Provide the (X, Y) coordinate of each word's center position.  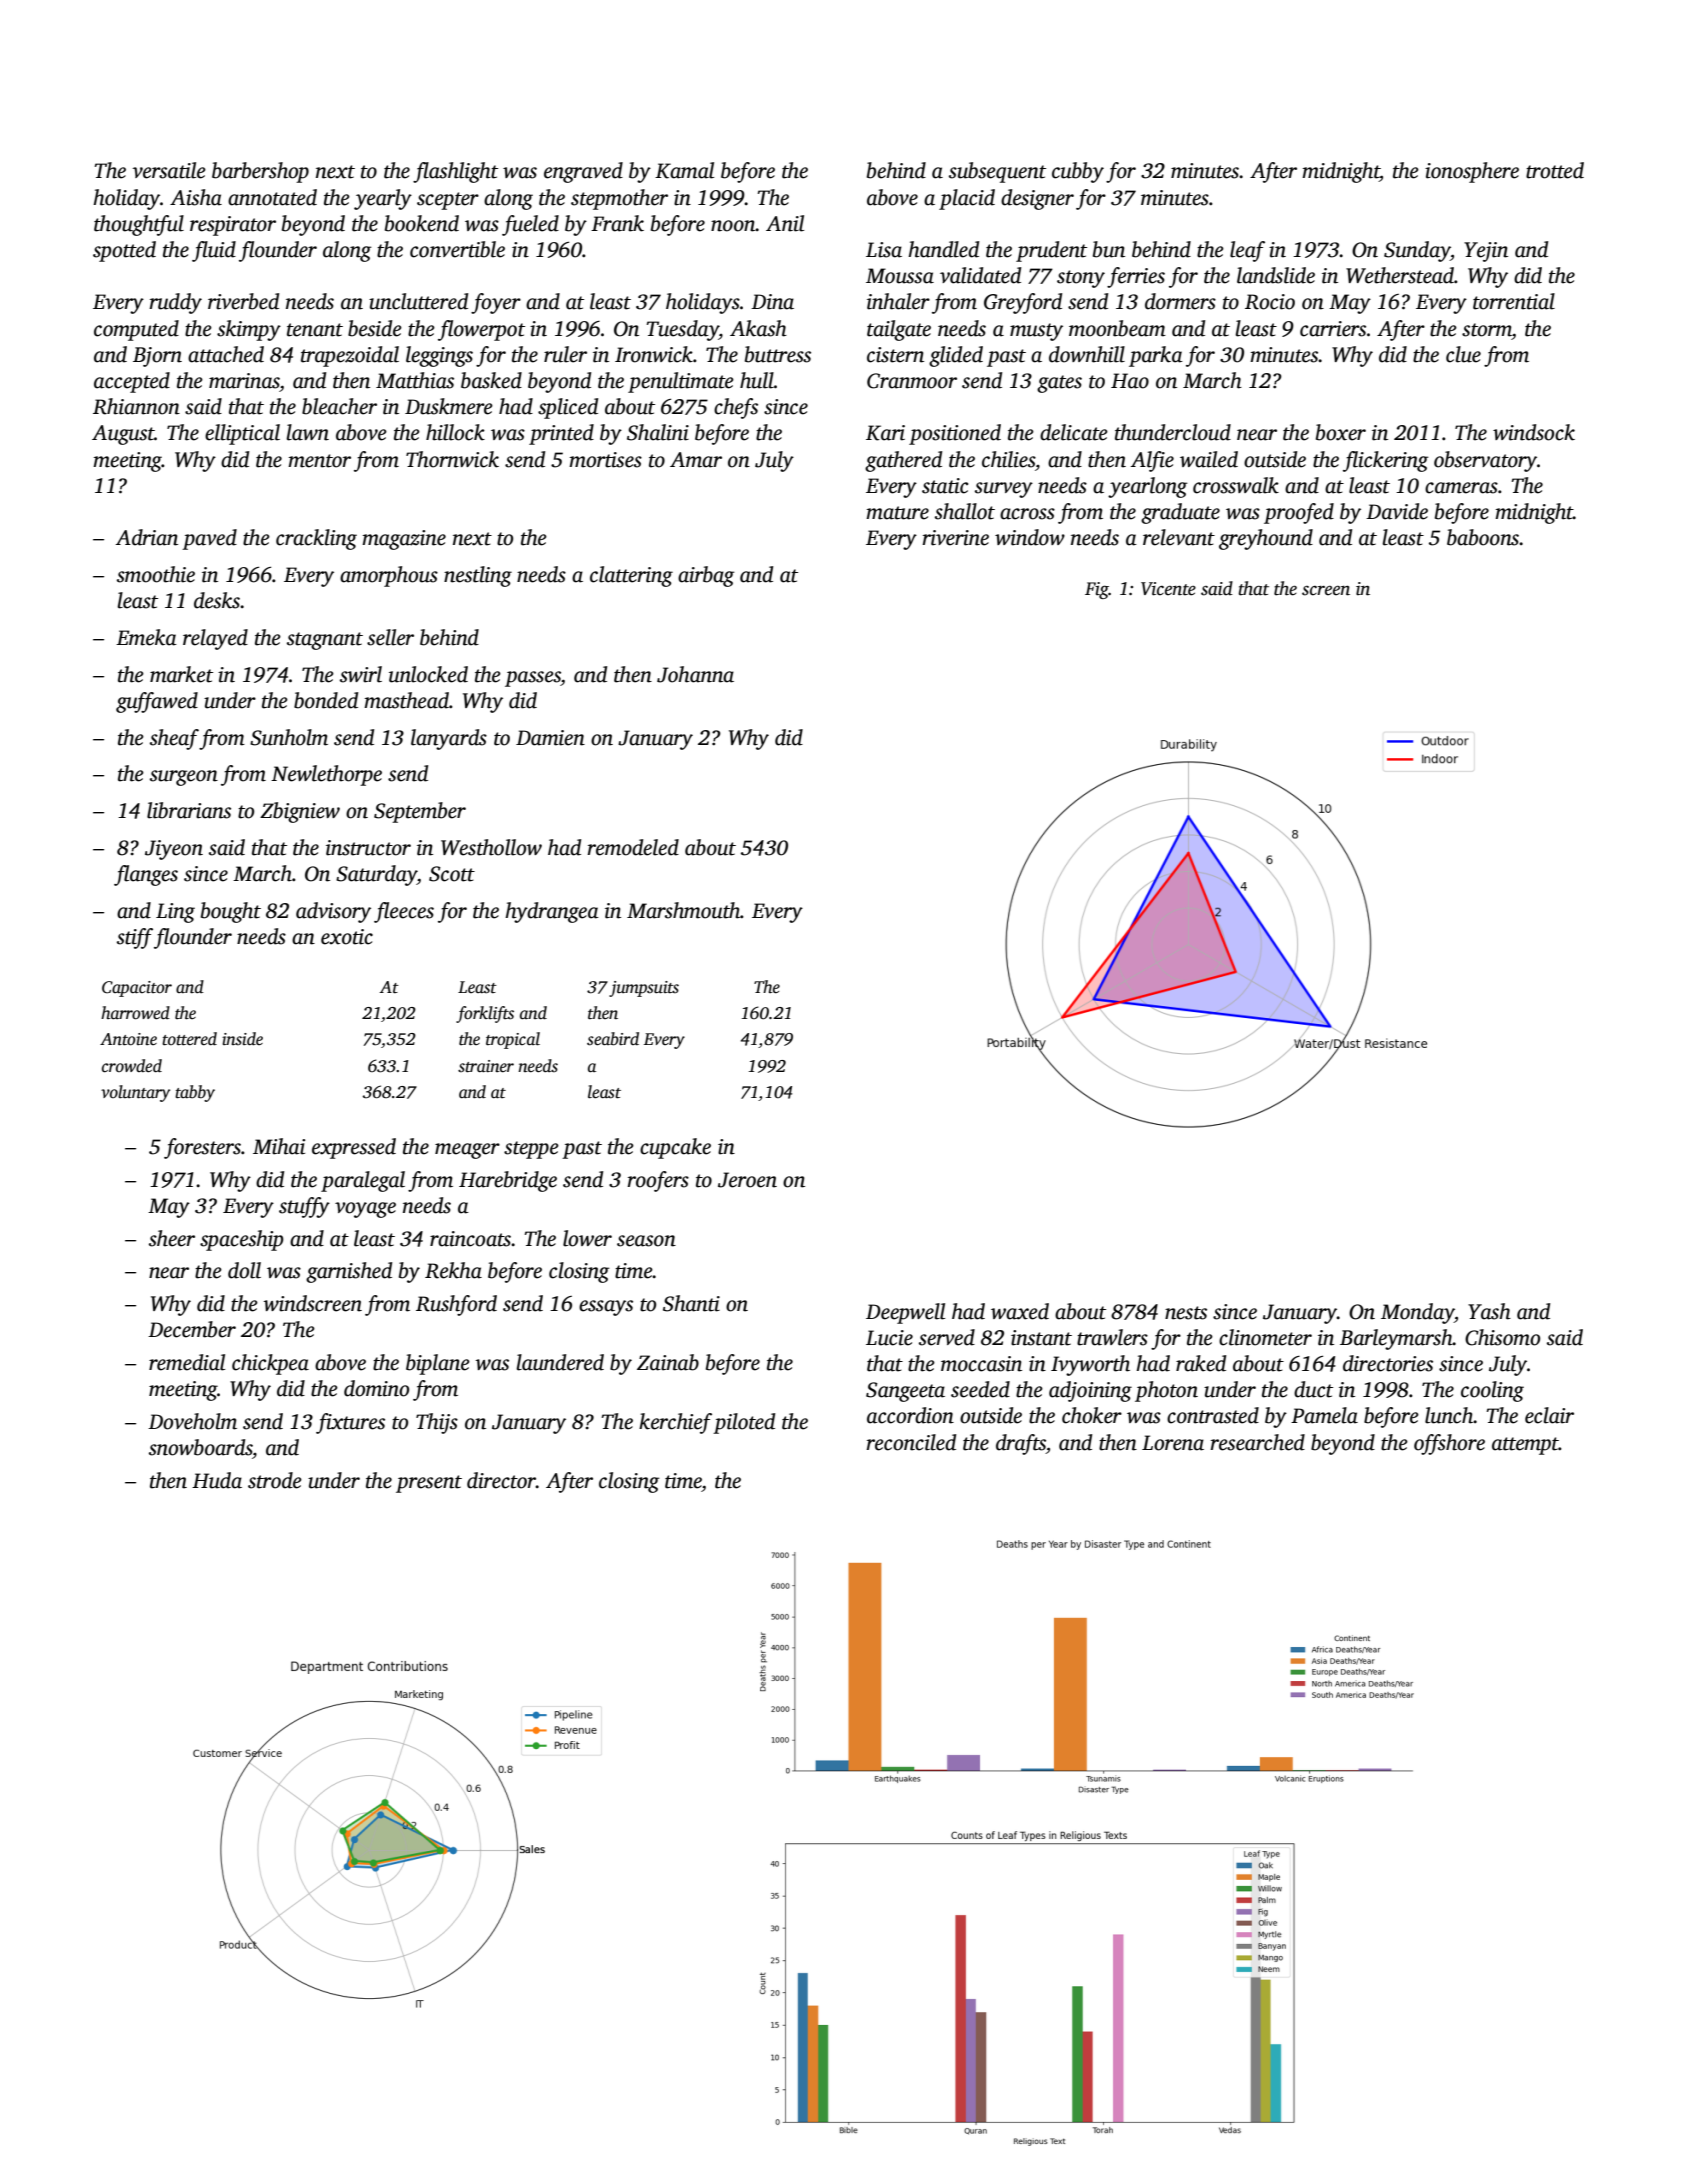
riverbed (243, 301)
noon (733, 226)
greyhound (1266, 539)
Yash (1489, 1311)
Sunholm (289, 737)
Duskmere (449, 406)
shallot (965, 511)
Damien (550, 738)
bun (1109, 249)
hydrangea (552, 912)
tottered (189, 1039)
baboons (1483, 537)
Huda (217, 1480)
